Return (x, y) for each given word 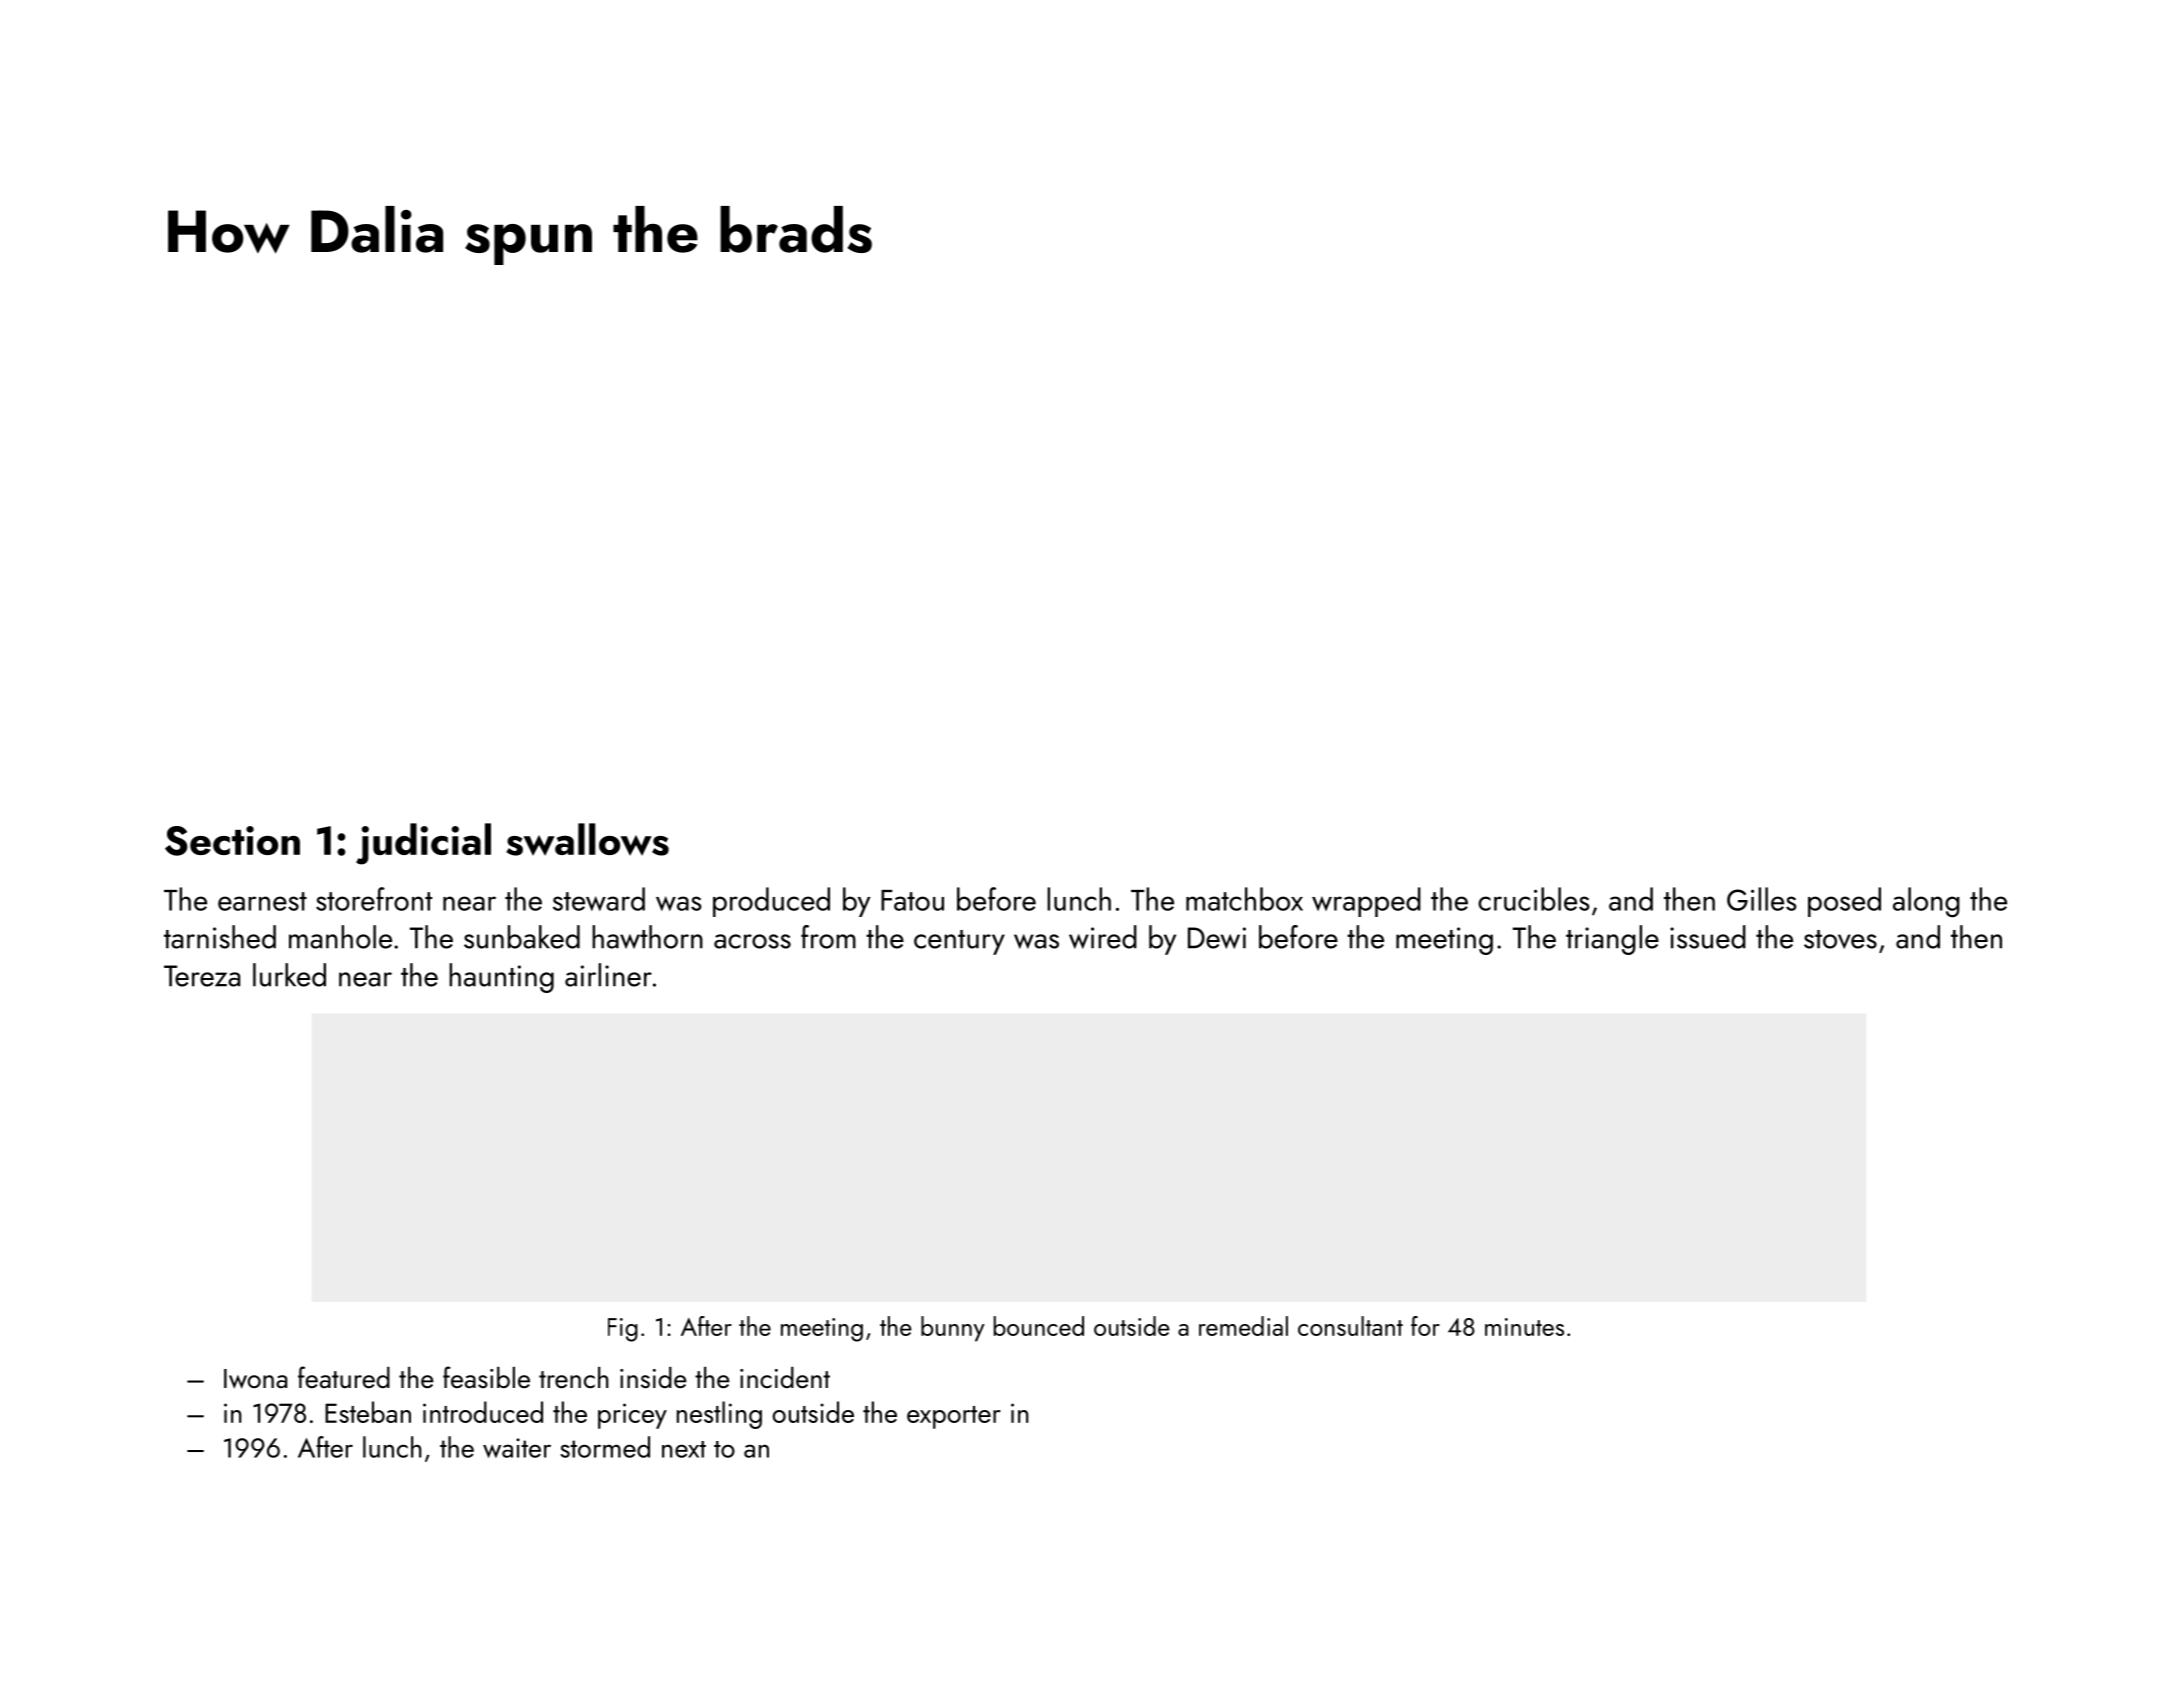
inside (653, 1377)
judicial (423, 844)
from (828, 937)
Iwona (255, 1379)
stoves (1840, 939)
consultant (1350, 1326)
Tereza (202, 976)
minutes (1524, 1327)
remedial (1243, 1326)
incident (785, 1377)
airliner (608, 975)
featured (344, 1377)
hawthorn (647, 937)
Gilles (1761, 899)
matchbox (1244, 899)
